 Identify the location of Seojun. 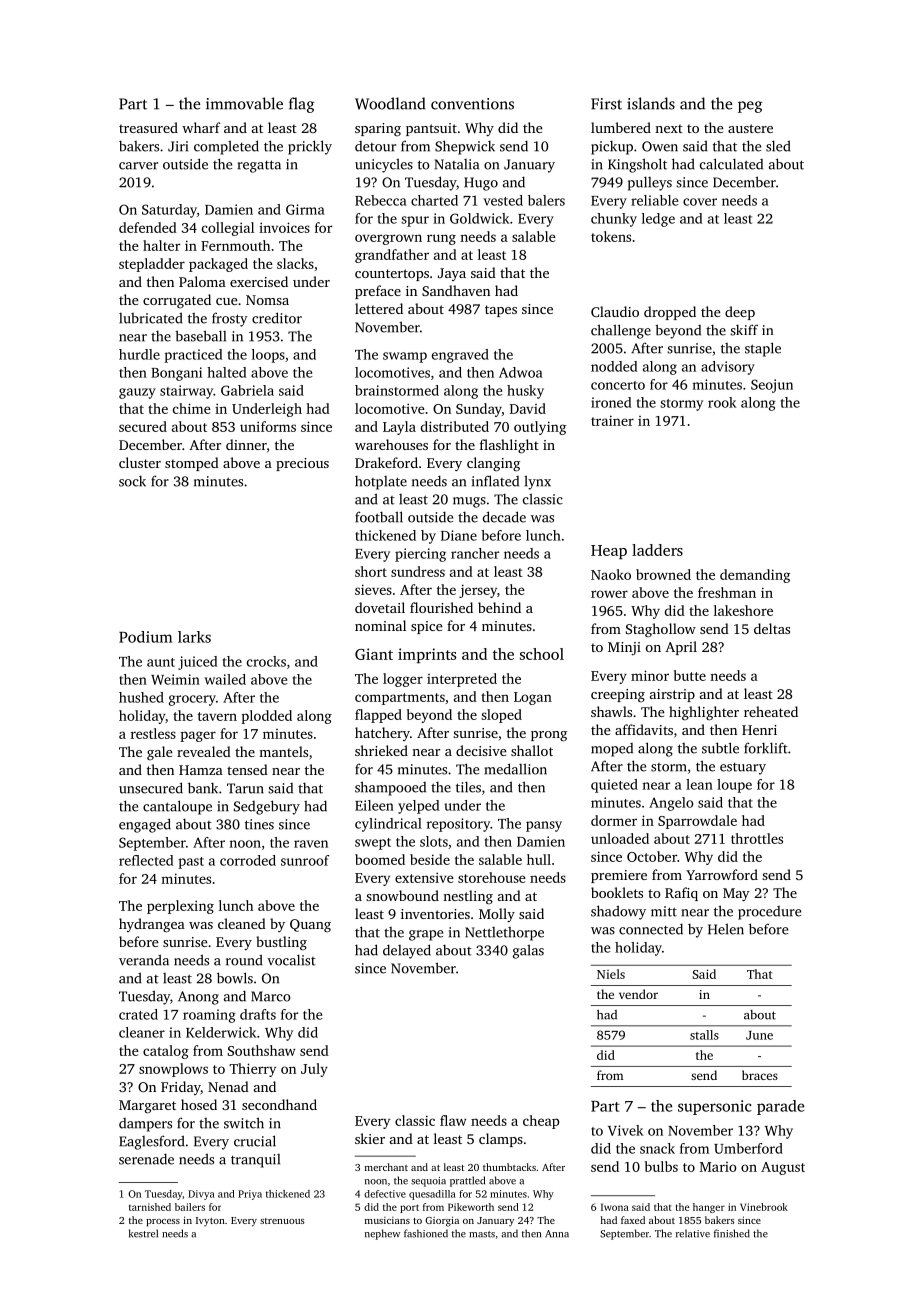
(772, 386).
